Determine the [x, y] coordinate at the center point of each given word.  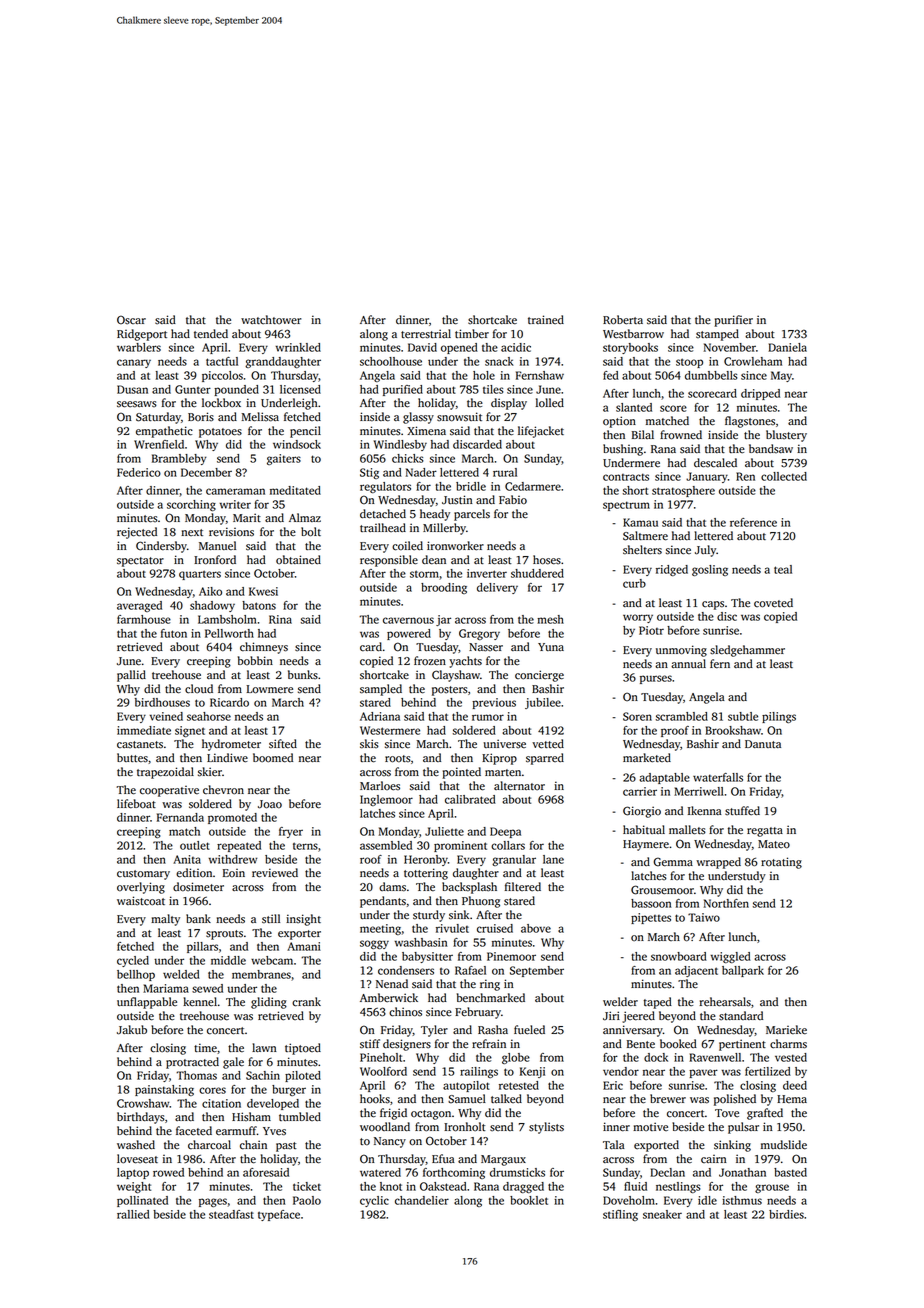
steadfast [231, 1214]
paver [703, 1073]
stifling [620, 1215]
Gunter [193, 389]
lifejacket [541, 432]
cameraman [235, 491]
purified [403, 390]
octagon [431, 1115]
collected [784, 476]
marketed [647, 758]
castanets [140, 745]
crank [306, 1002]
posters [450, 691]
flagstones [750, 422]
